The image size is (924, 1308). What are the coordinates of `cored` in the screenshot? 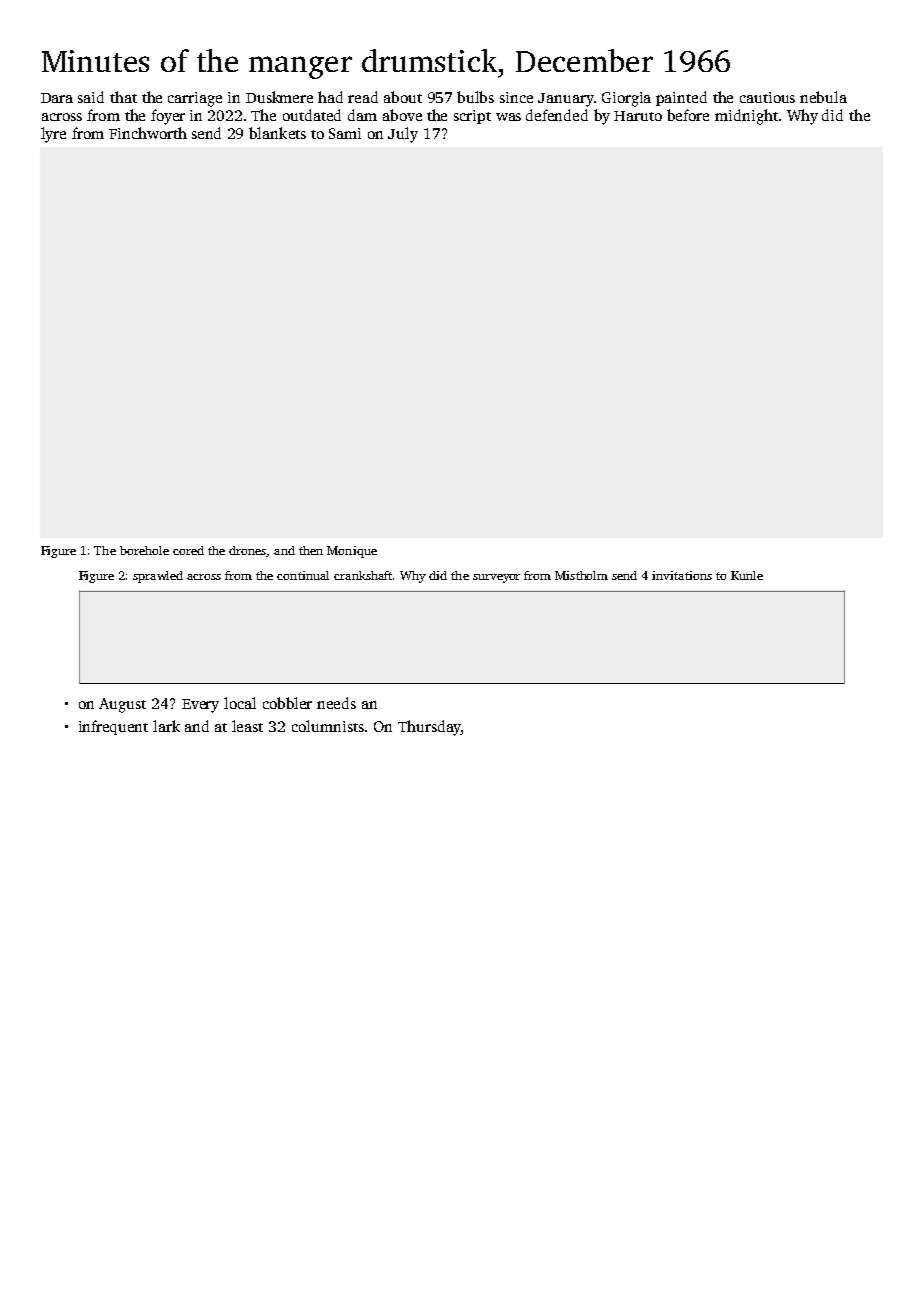 It's located at (188, 550).
